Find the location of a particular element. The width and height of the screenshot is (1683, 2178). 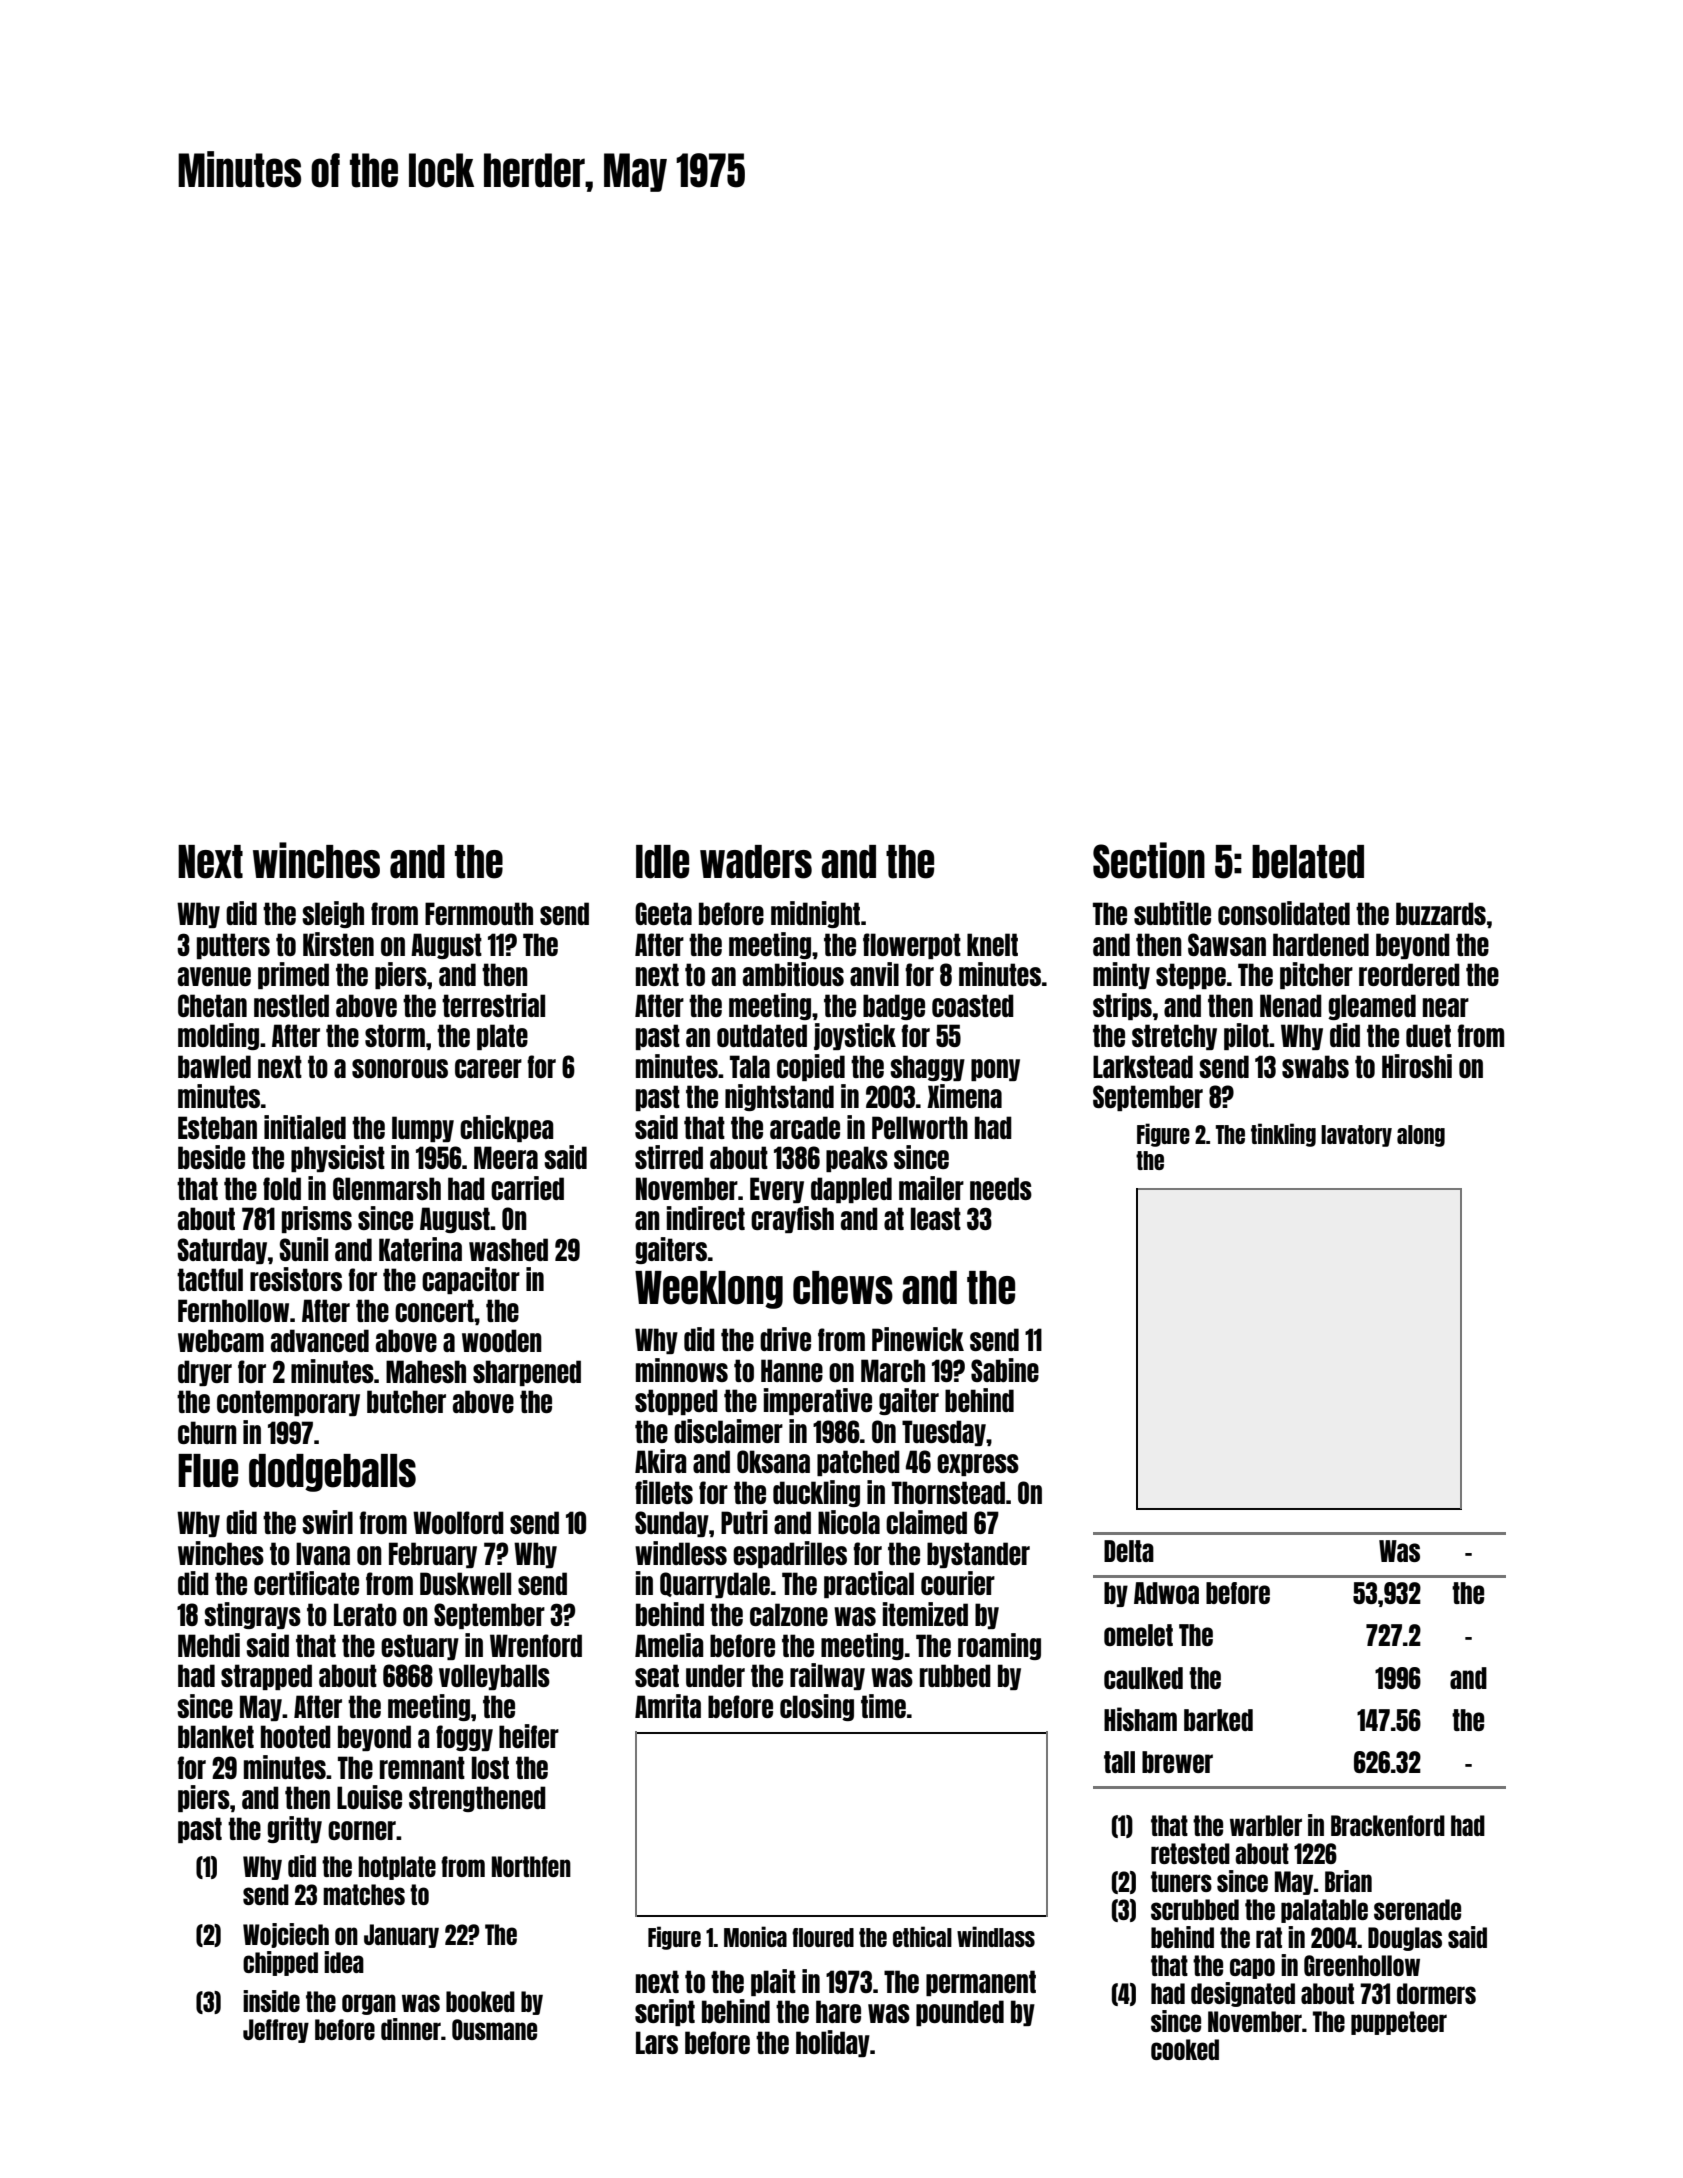

sleigh is located at coordinates (333, 914).
